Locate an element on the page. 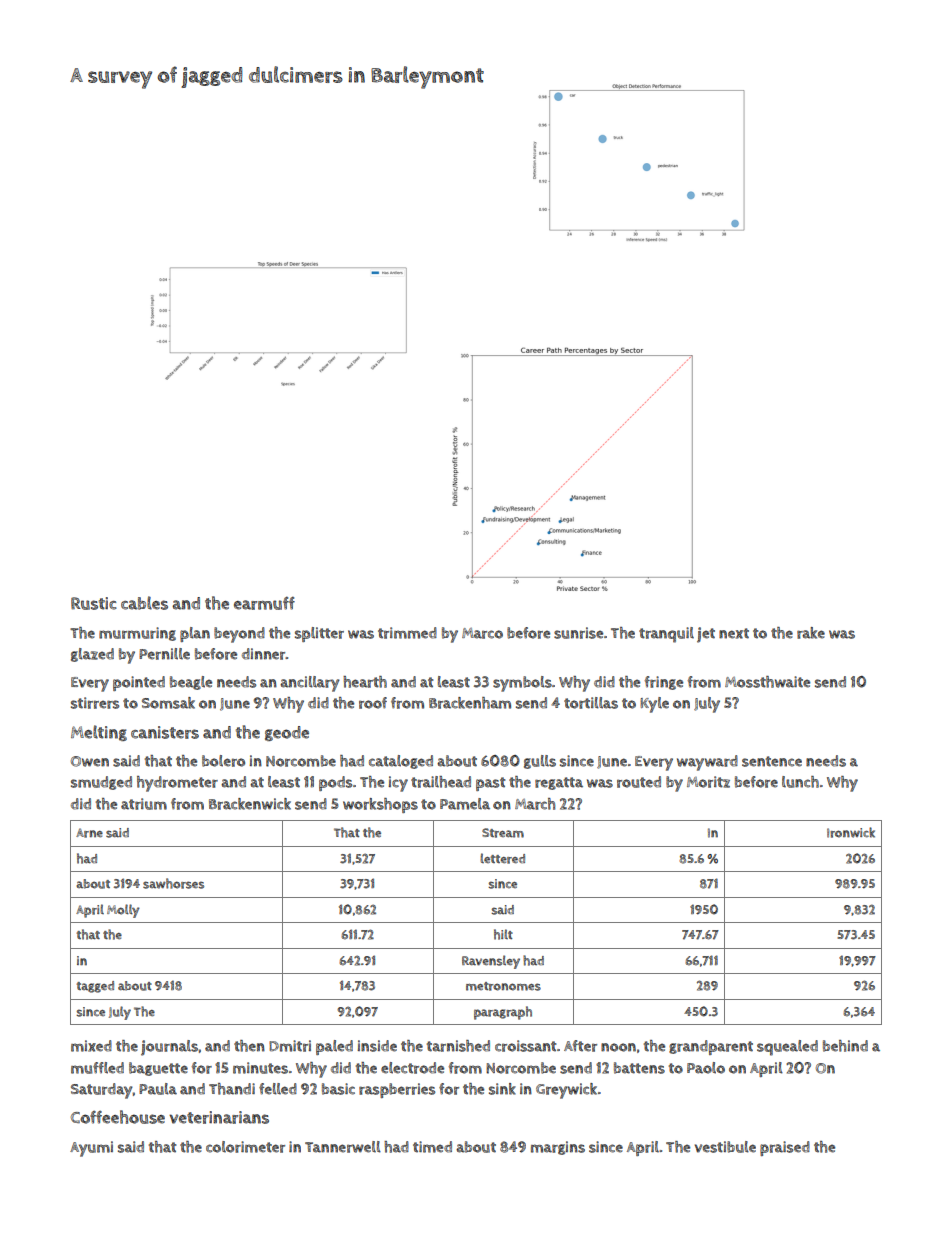  timed is located at coordinates (432, 1147).
